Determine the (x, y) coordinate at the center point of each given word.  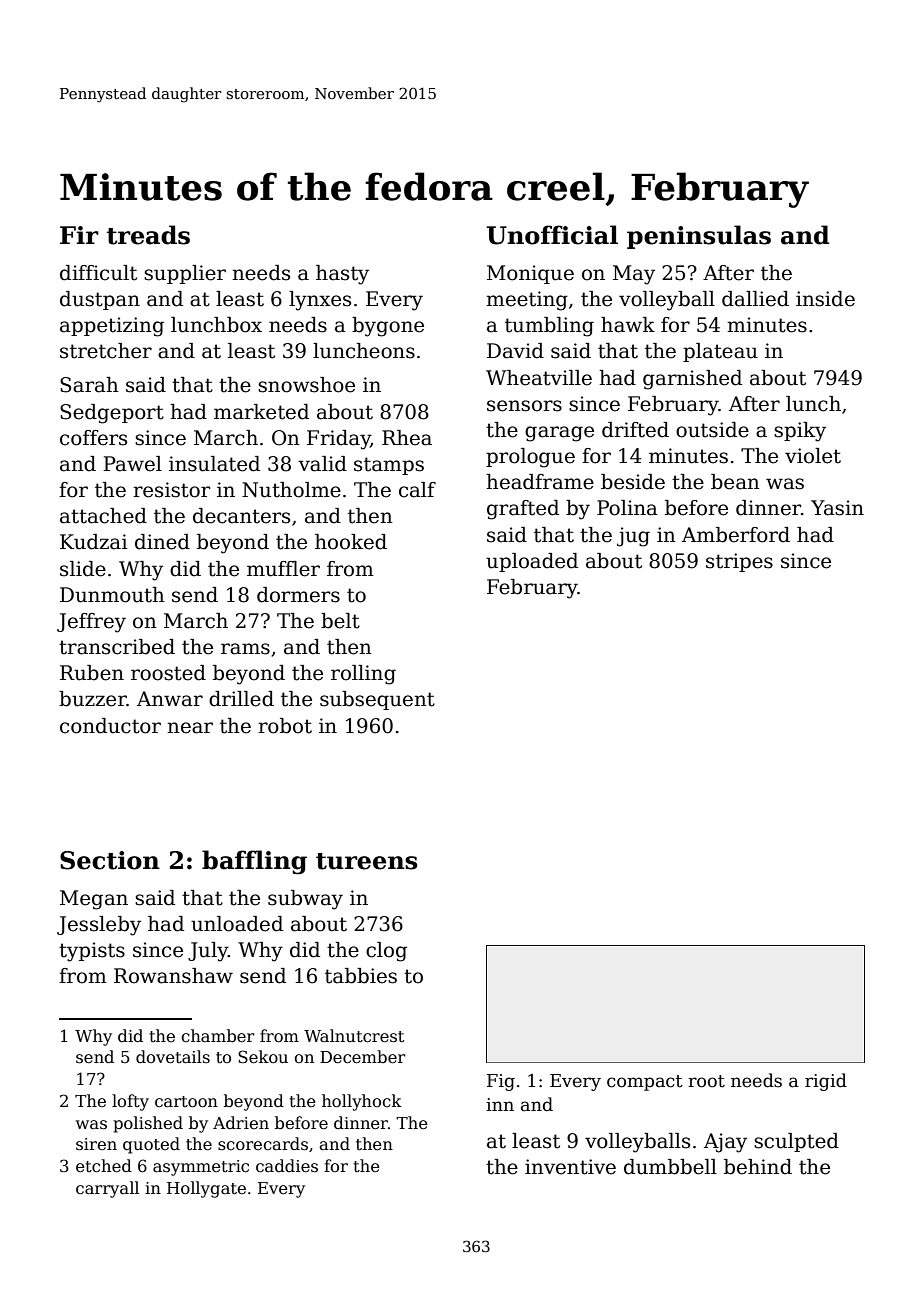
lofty (130, 1102)
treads (148, 235)
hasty (342, 275)
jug (633, 537)
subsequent (377, 700)
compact (645, 1083)
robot (285, 726)
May (634, 275)
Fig (501, 1082)
